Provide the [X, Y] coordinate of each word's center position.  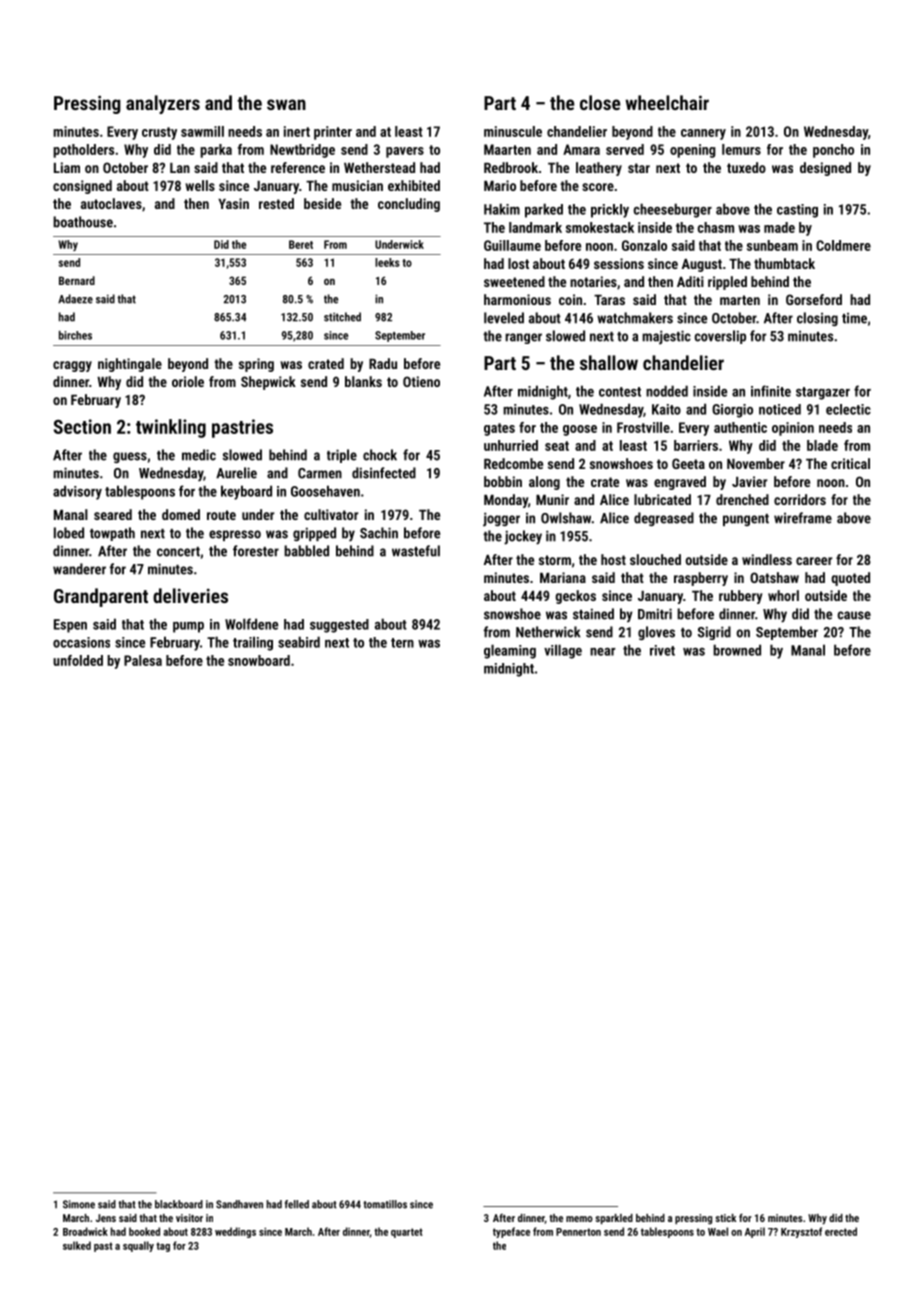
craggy [72, 366]
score [598, 187]
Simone [79, 1204]
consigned [82, 187]
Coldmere [843, 245]
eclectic [848, 409]
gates [499, 429]
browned [737, 650]
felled [297, 1204]
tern [402, 643]
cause [854, 615]
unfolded [78, 660]
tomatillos [385, 1204]
